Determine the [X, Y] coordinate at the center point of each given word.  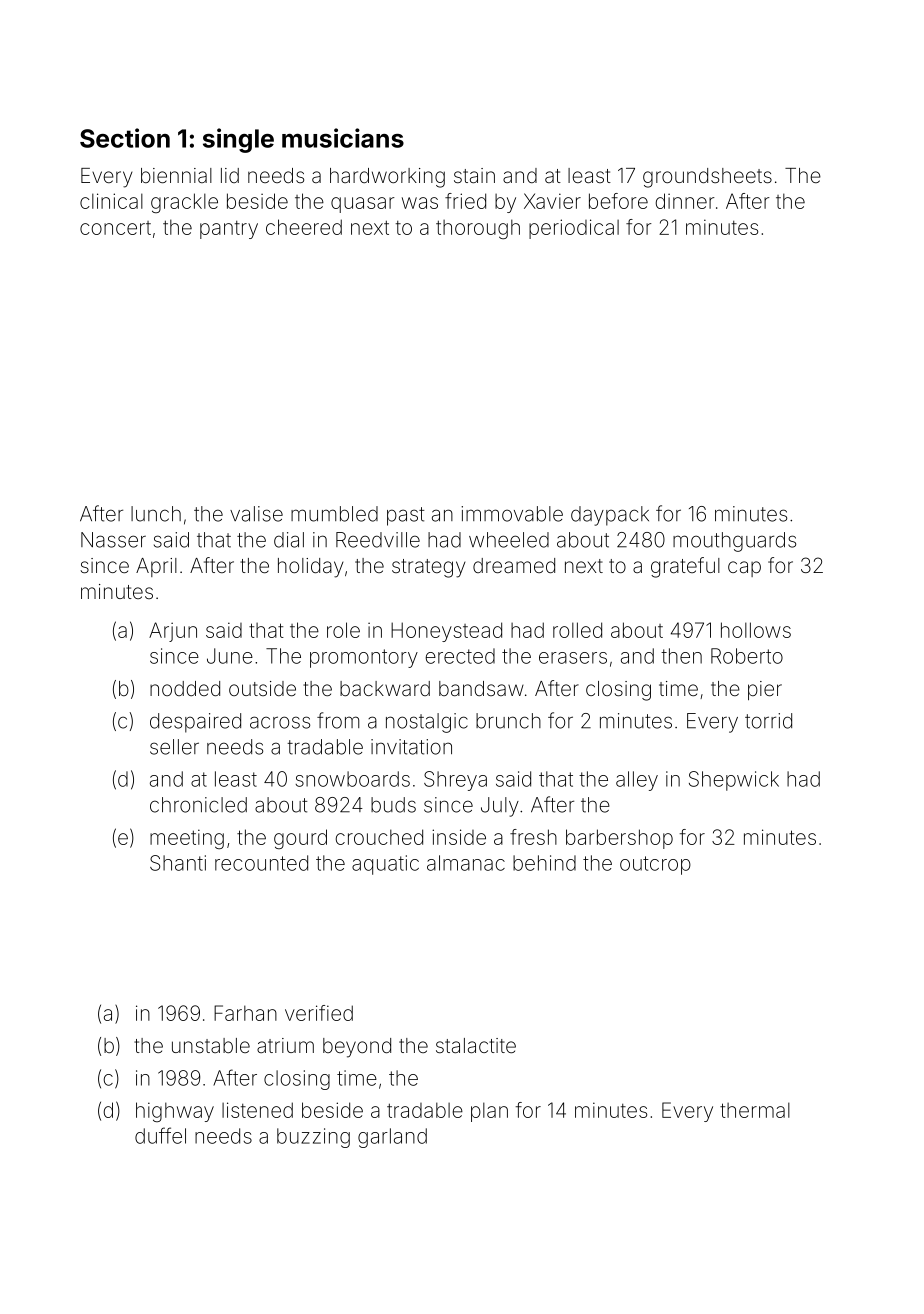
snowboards [353, 779]
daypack [610, 516]
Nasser [113, 540]
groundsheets [707, 178]
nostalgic [427, 723]
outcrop [655, 865]
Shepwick [734, 781]
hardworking [387, 178]
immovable [512, 514]
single [238, 140]
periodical [574, 229]
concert [115, 228]
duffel [160, 1135]
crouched [379, 837]
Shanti [178, 863]
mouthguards [734, 542]
